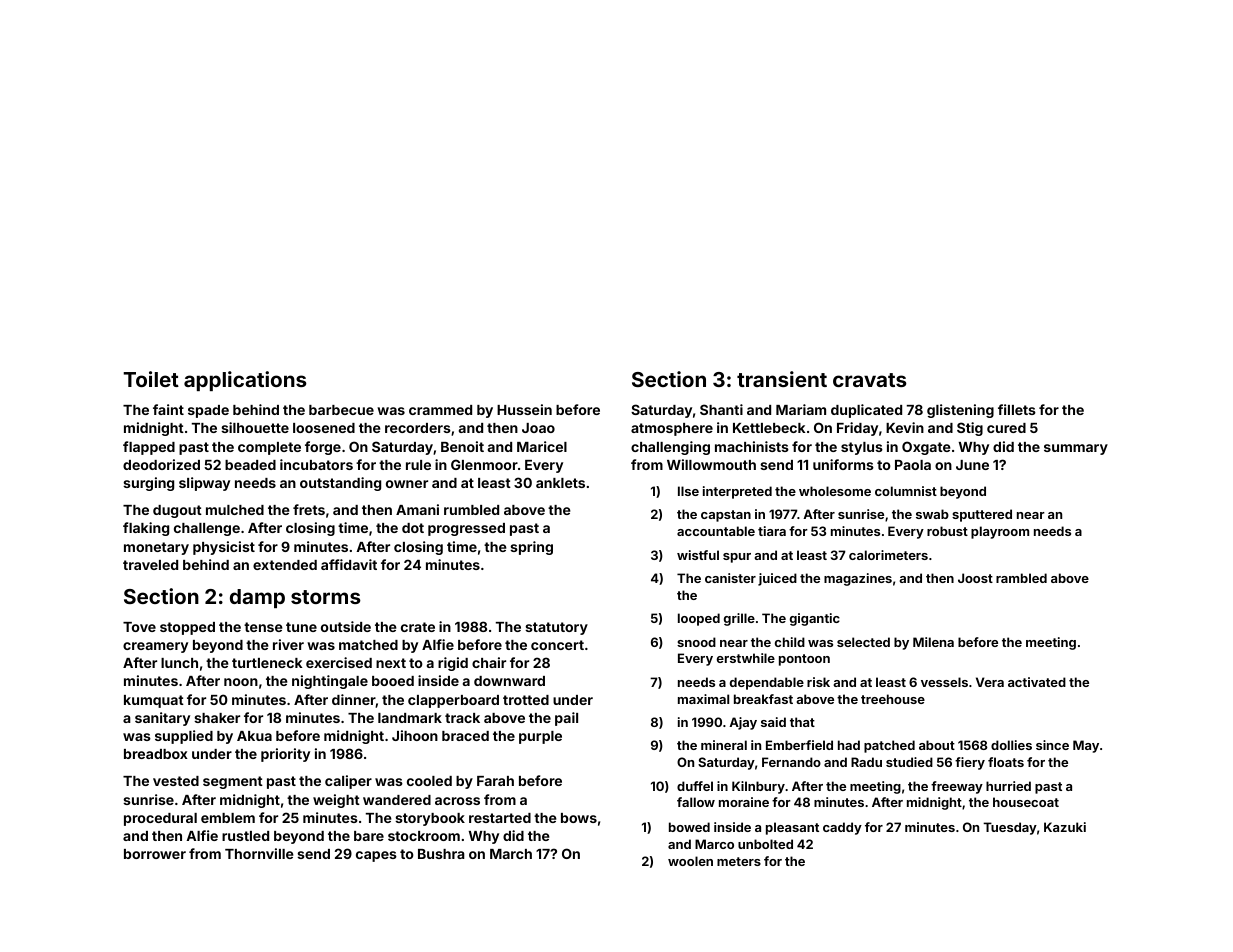 The image size is (1233, 952). I want to click on purple, so click(540, 737).
